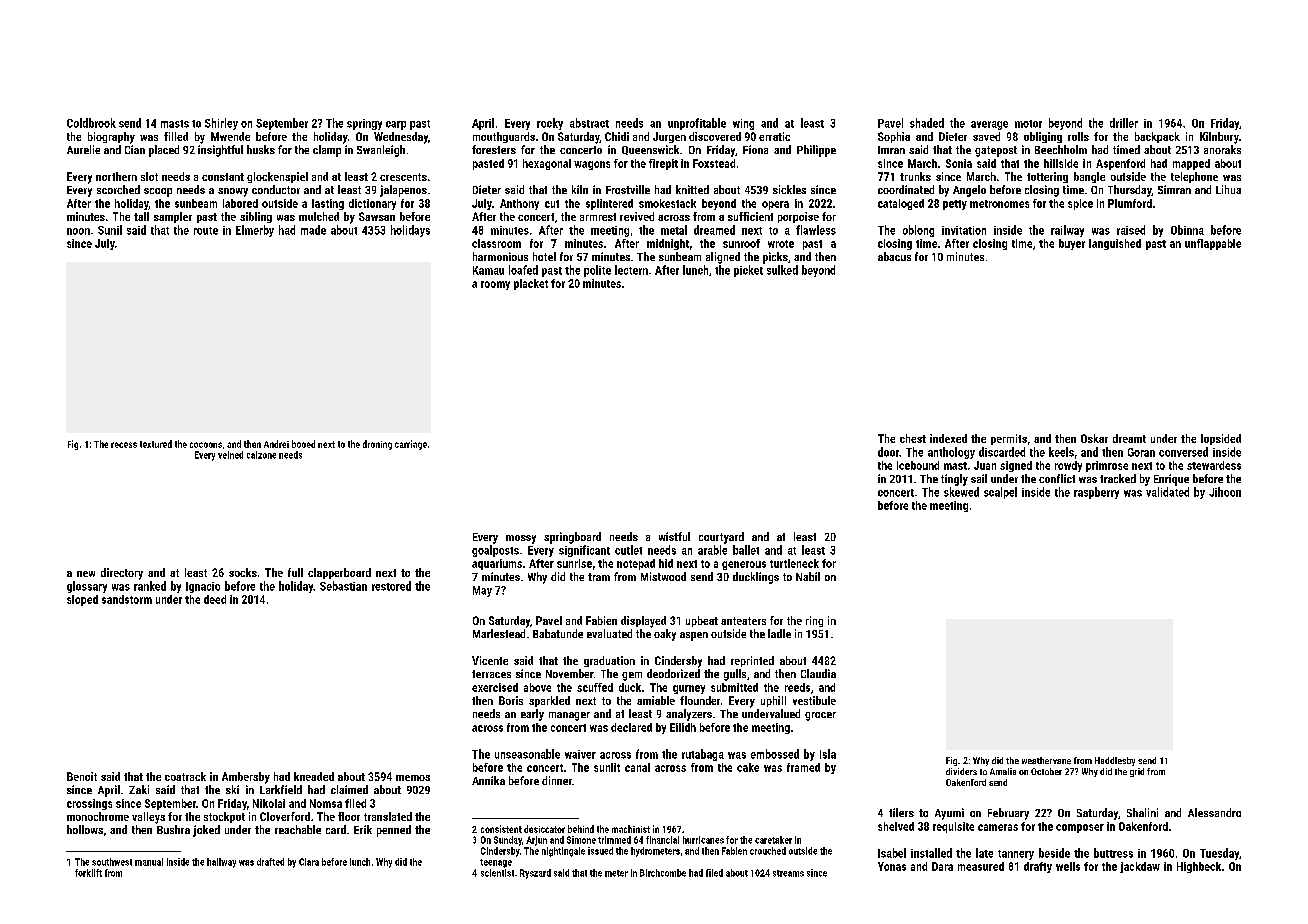 The width and height of the screenshot is (1308, 924). What do you see at coordinates (1167, 492) in the screenshot?
I see `validated` at bounding box center [1167, 492].
